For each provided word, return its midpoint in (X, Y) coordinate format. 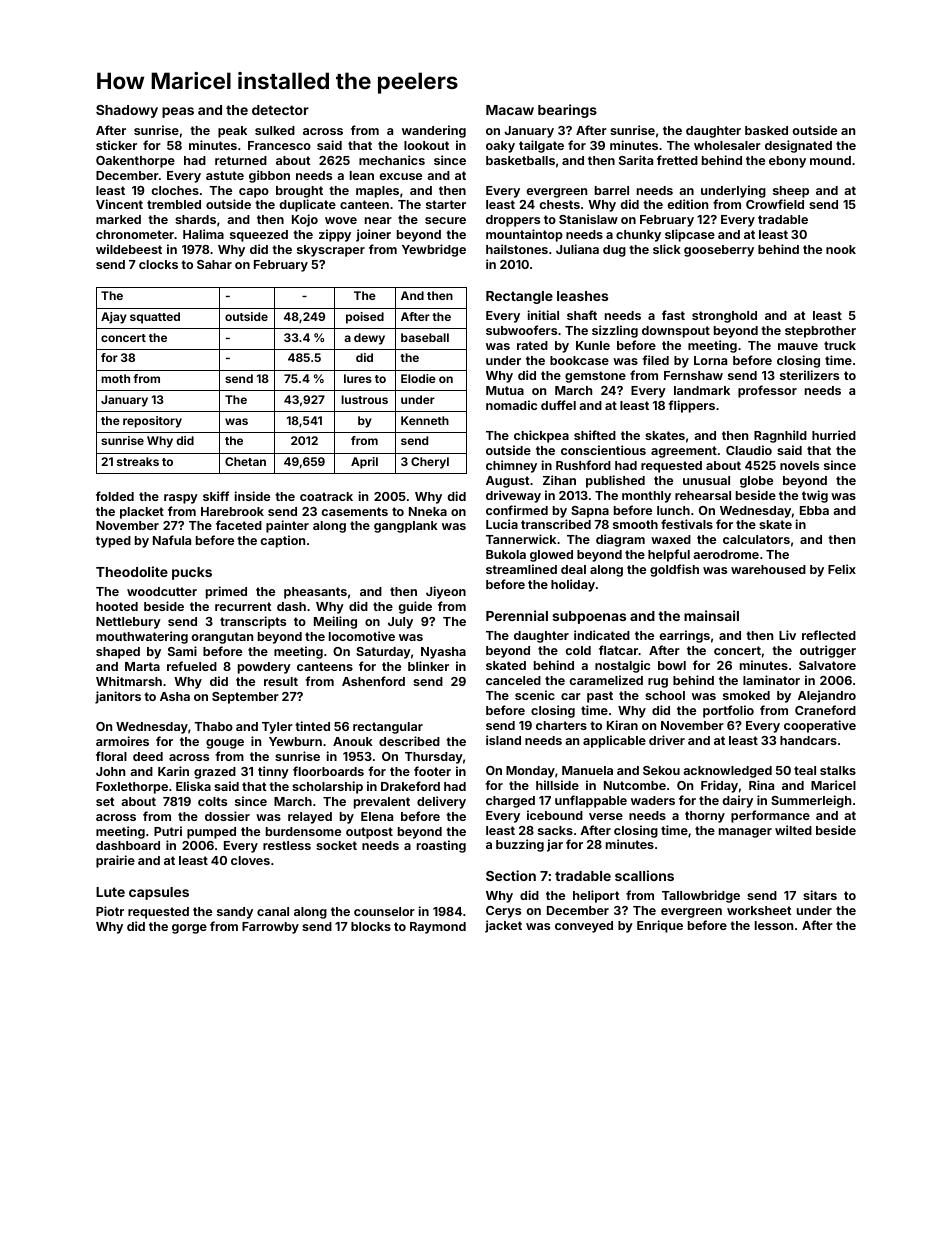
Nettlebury (128, 623)
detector (280, 110)
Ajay (114, 318)
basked (766, 130)
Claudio (749, 450)
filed (655, 360)
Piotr (110, 911)
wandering (434, 131)
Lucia (502, 524)
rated (532, 345)
